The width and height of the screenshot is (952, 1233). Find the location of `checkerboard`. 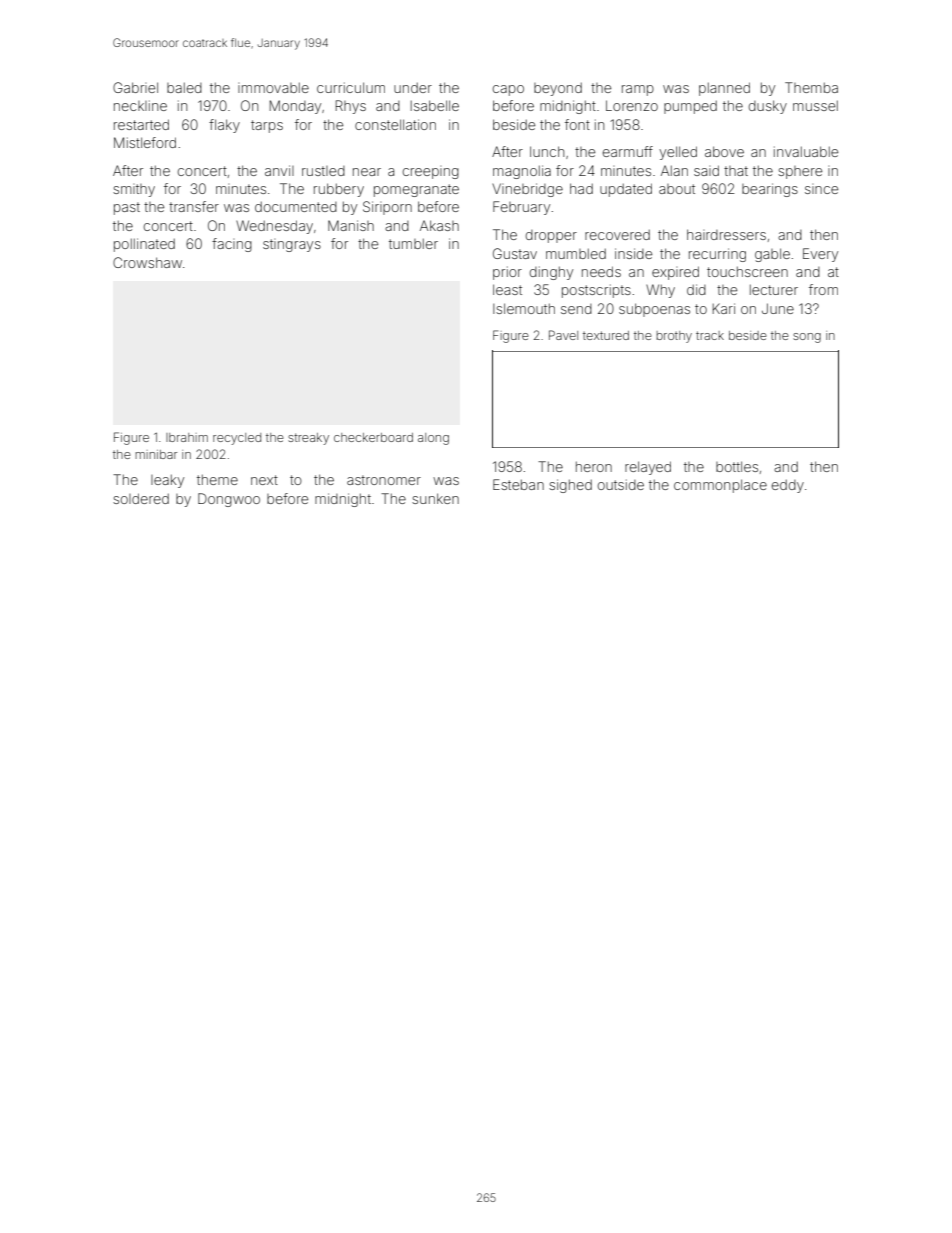

checkerboard is located at coordinates (373, 437).
